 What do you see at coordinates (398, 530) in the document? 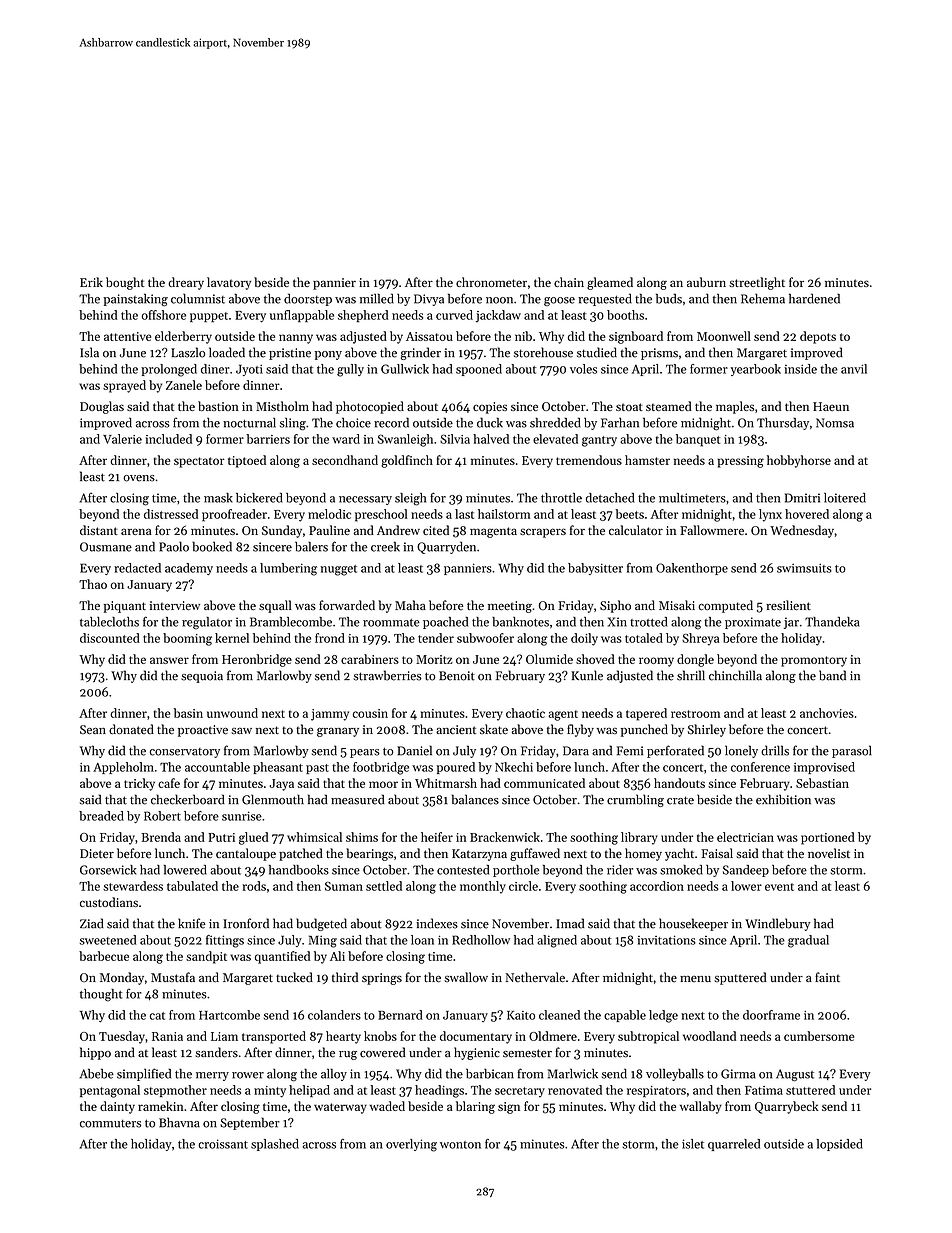
I see `Andrew` at bounding box center [398, 530].
